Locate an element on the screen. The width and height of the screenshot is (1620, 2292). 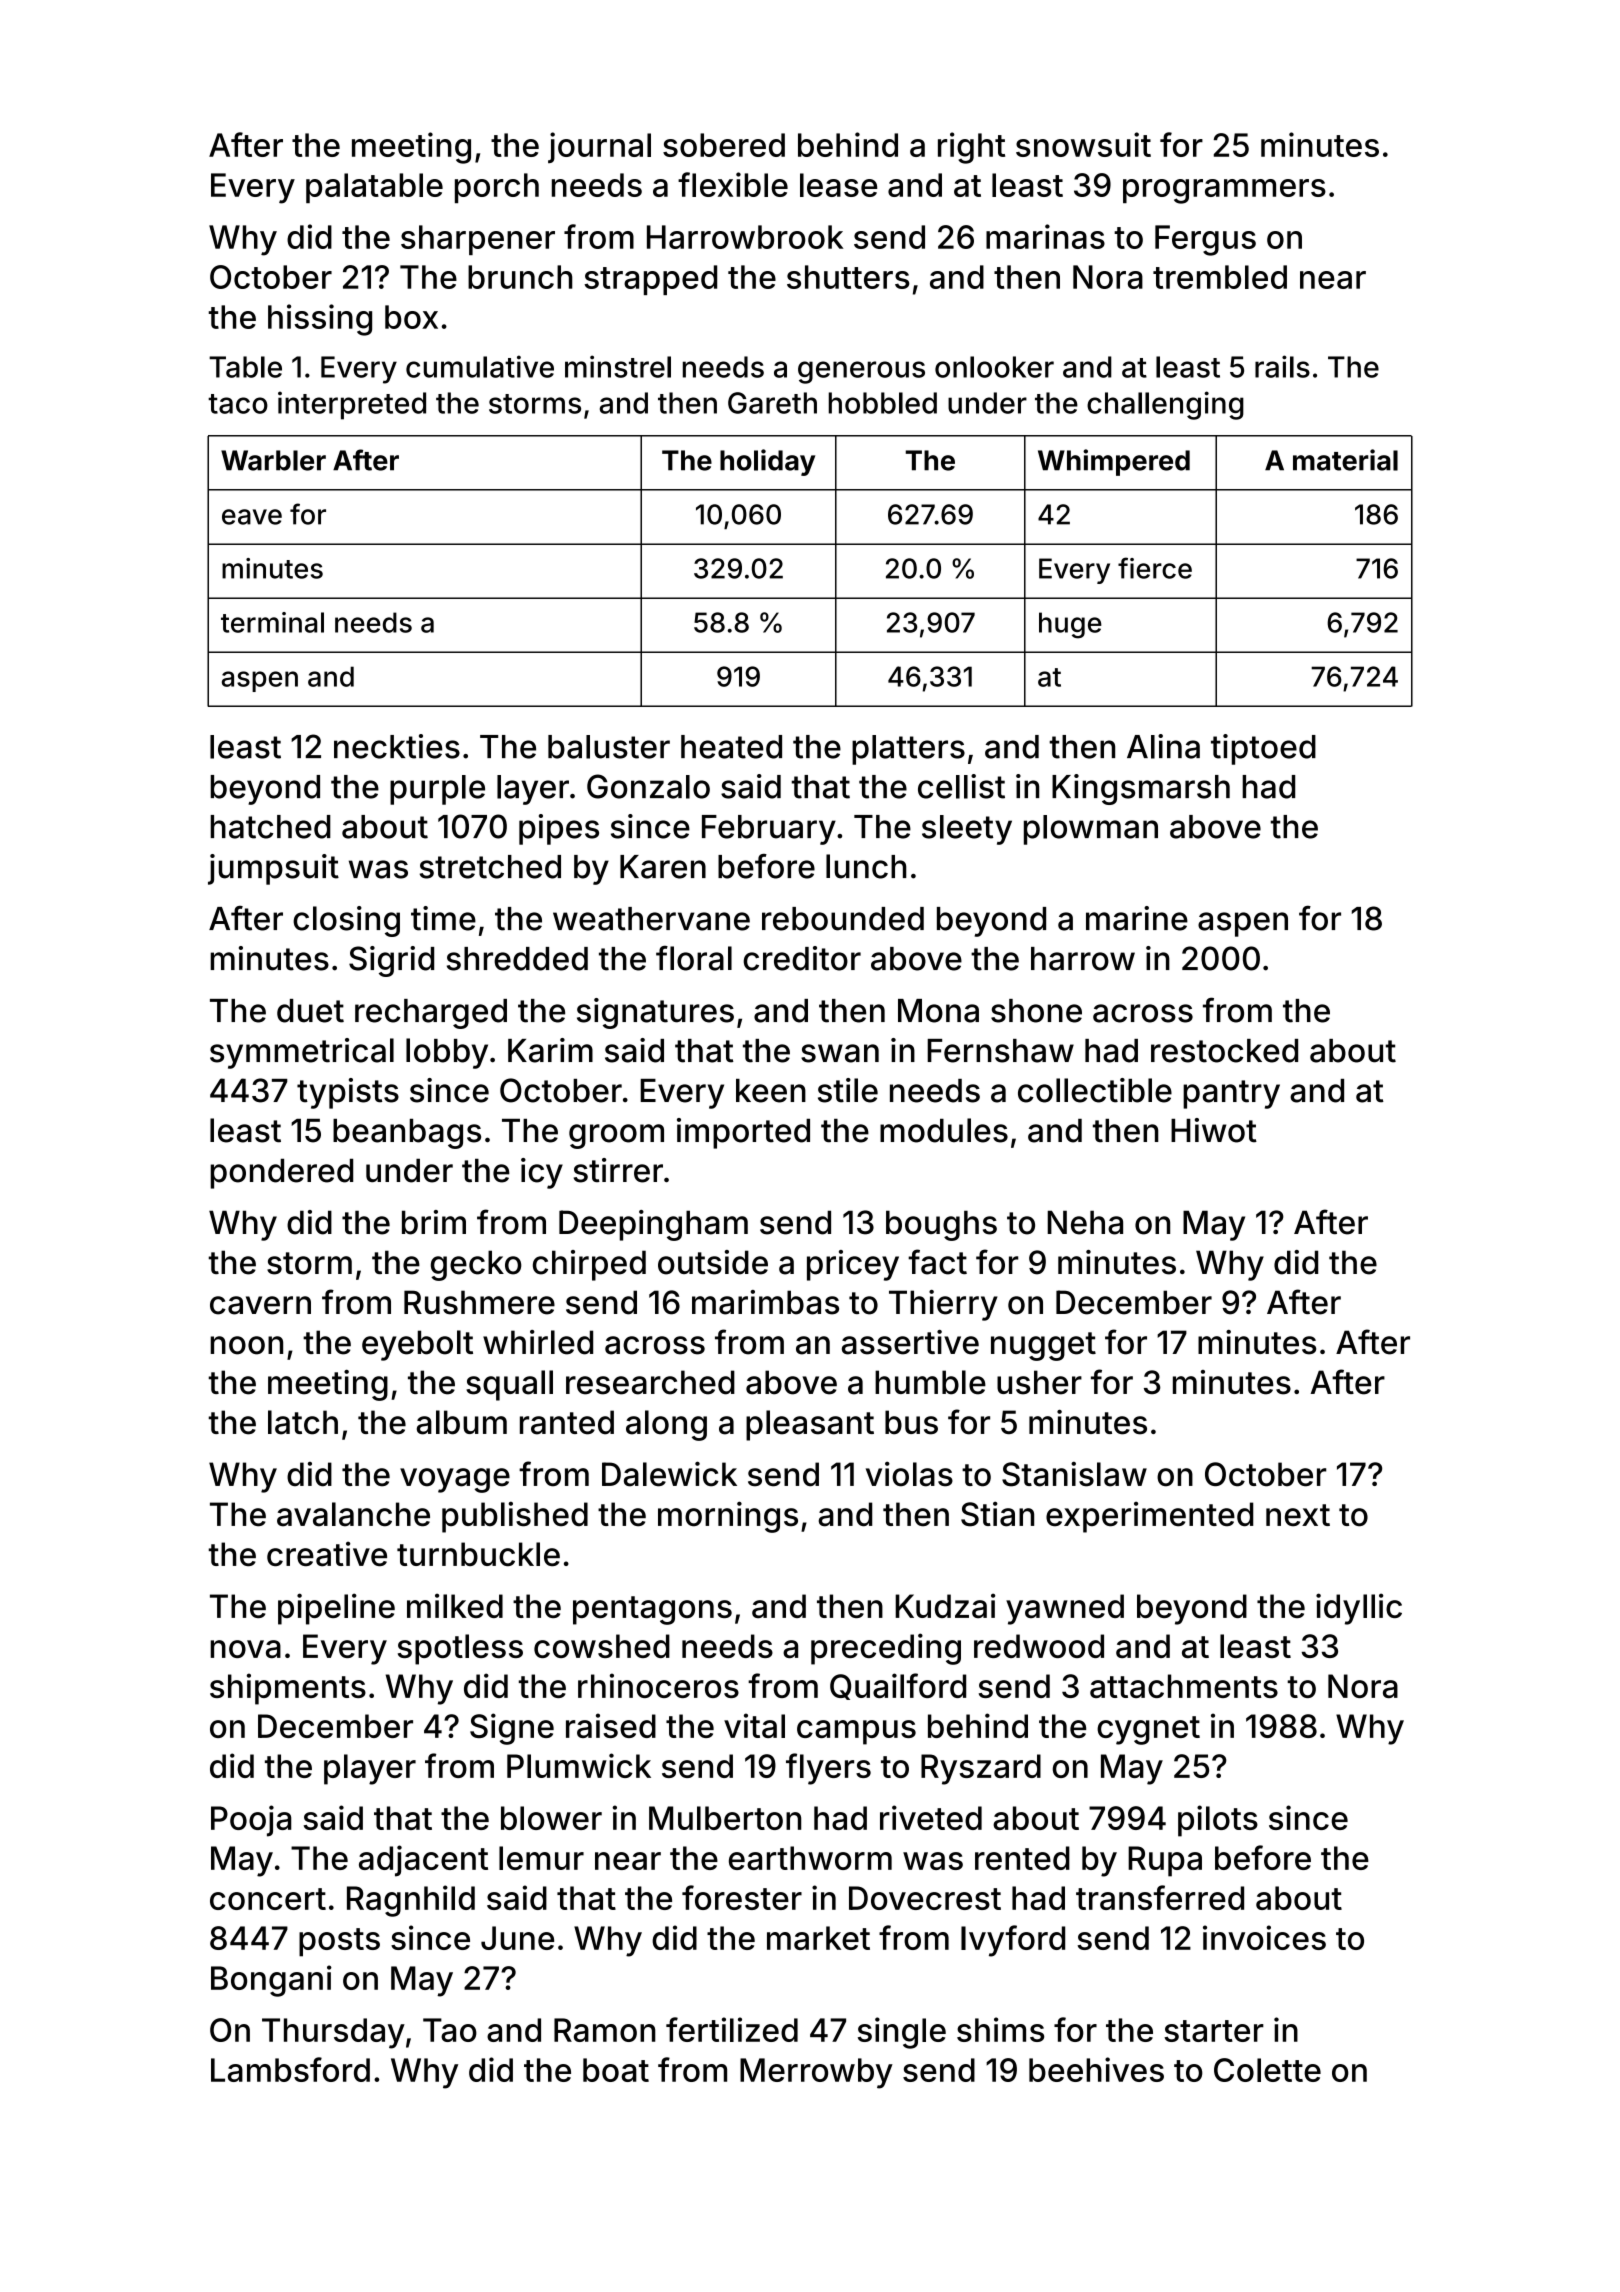
Kingsmarsh is located at coordinates (1141, 789).
